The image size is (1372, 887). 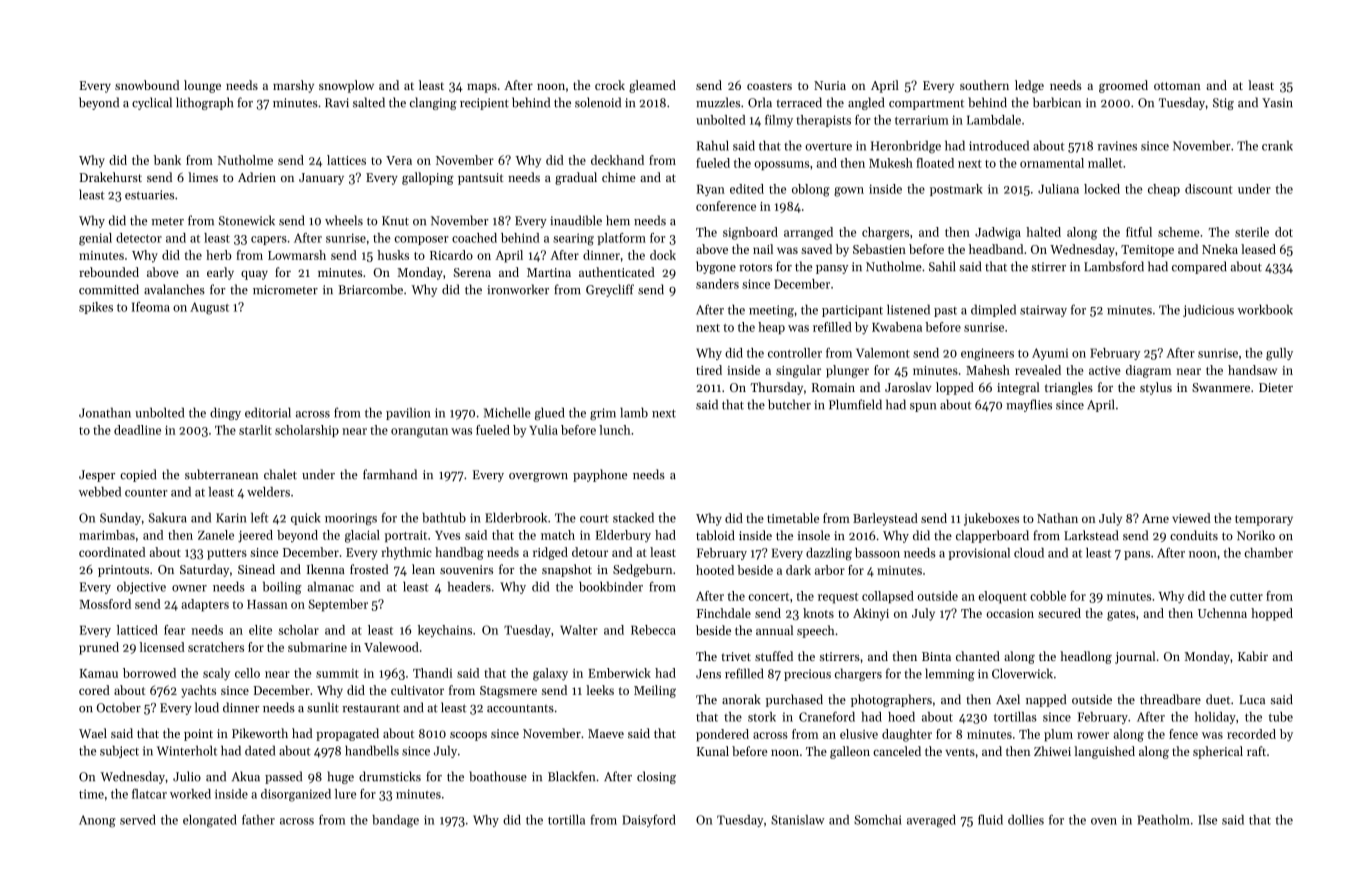 What do you see at coordinates (189, 588) in the page?
I see `owner` at bounding box center [189, 588].
